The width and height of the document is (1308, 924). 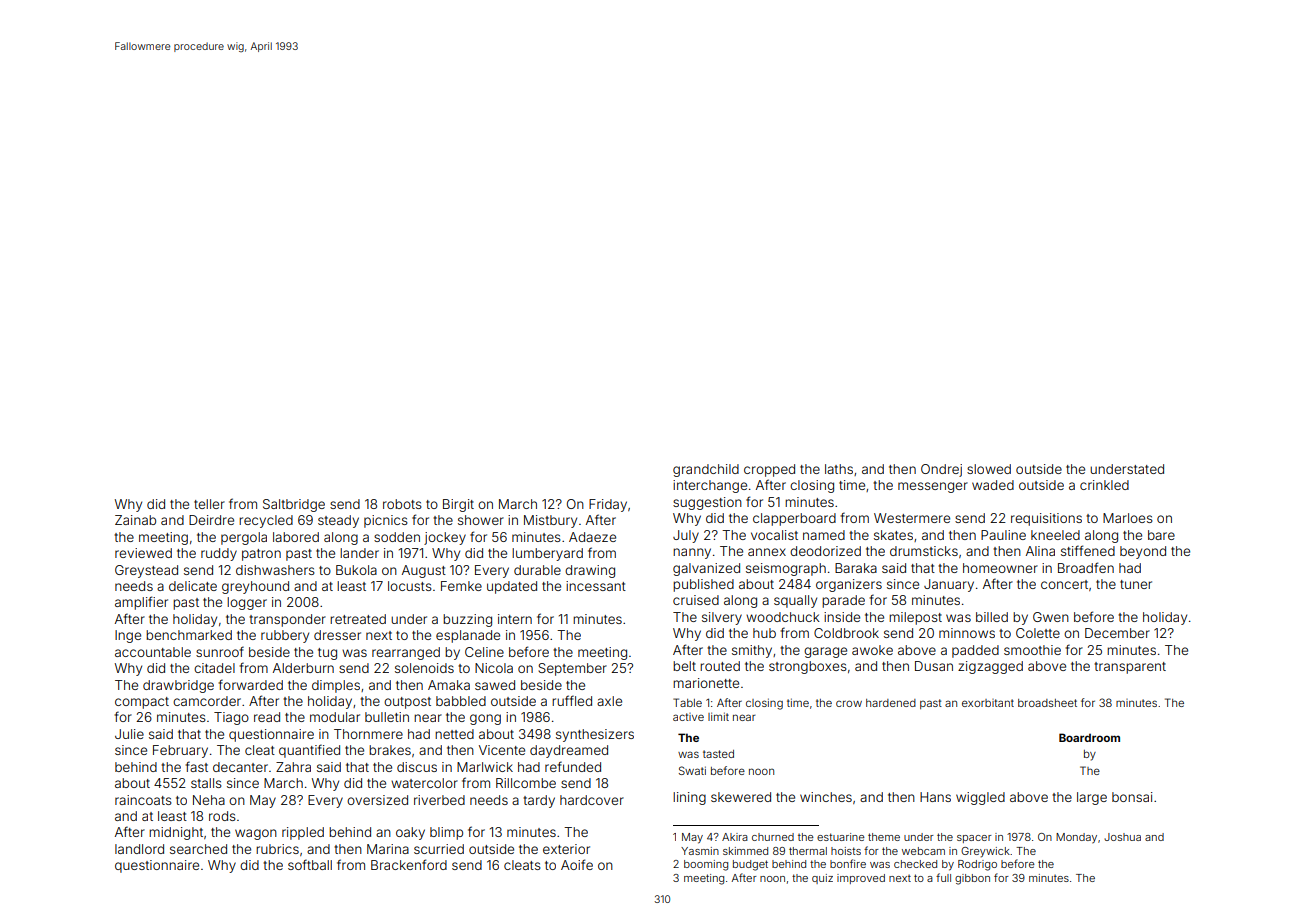 I want to click on broadsheet, so click(x=1047, y=703).
